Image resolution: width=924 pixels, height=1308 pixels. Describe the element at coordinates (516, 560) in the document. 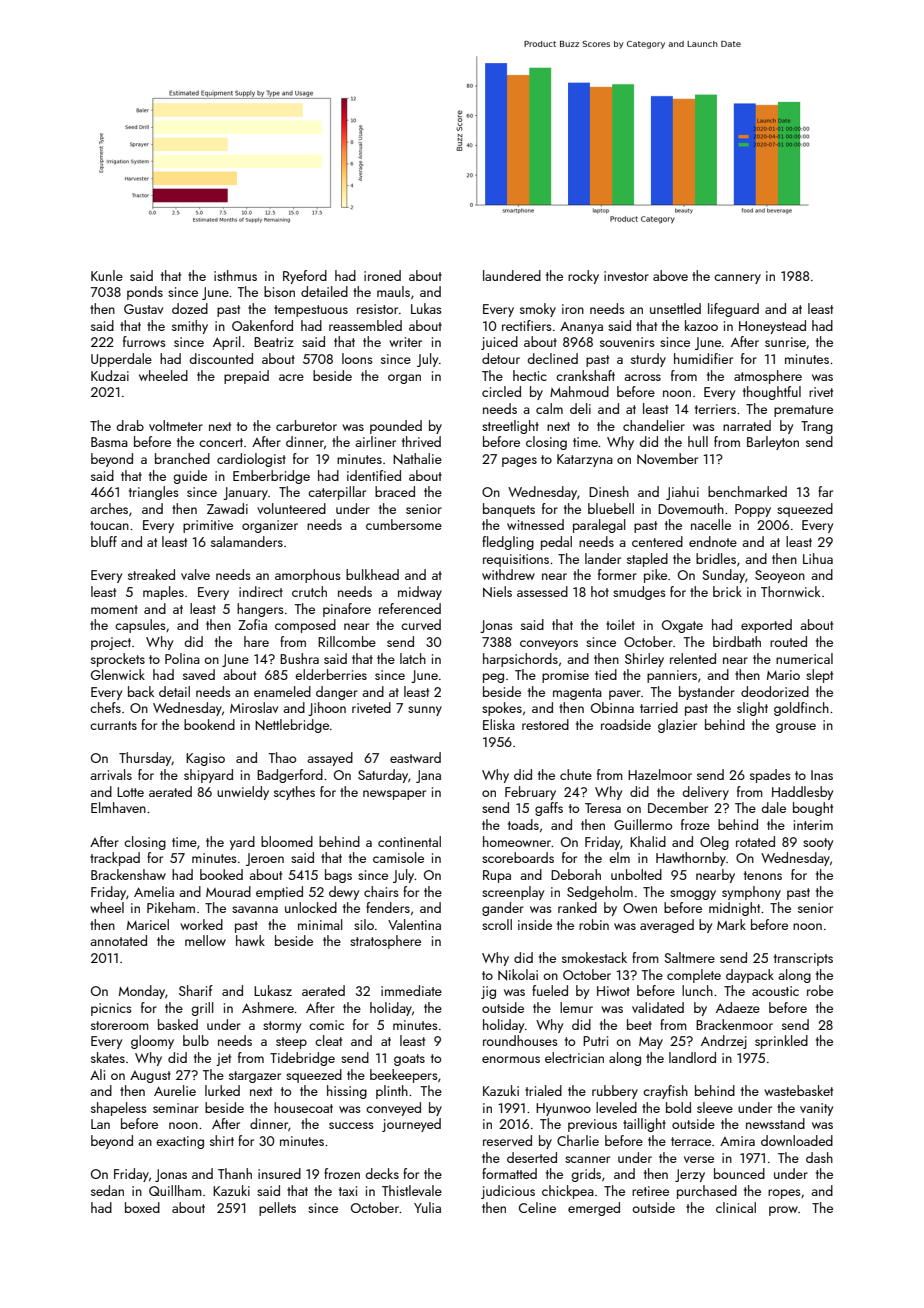

I see `requisitions` at that location.
